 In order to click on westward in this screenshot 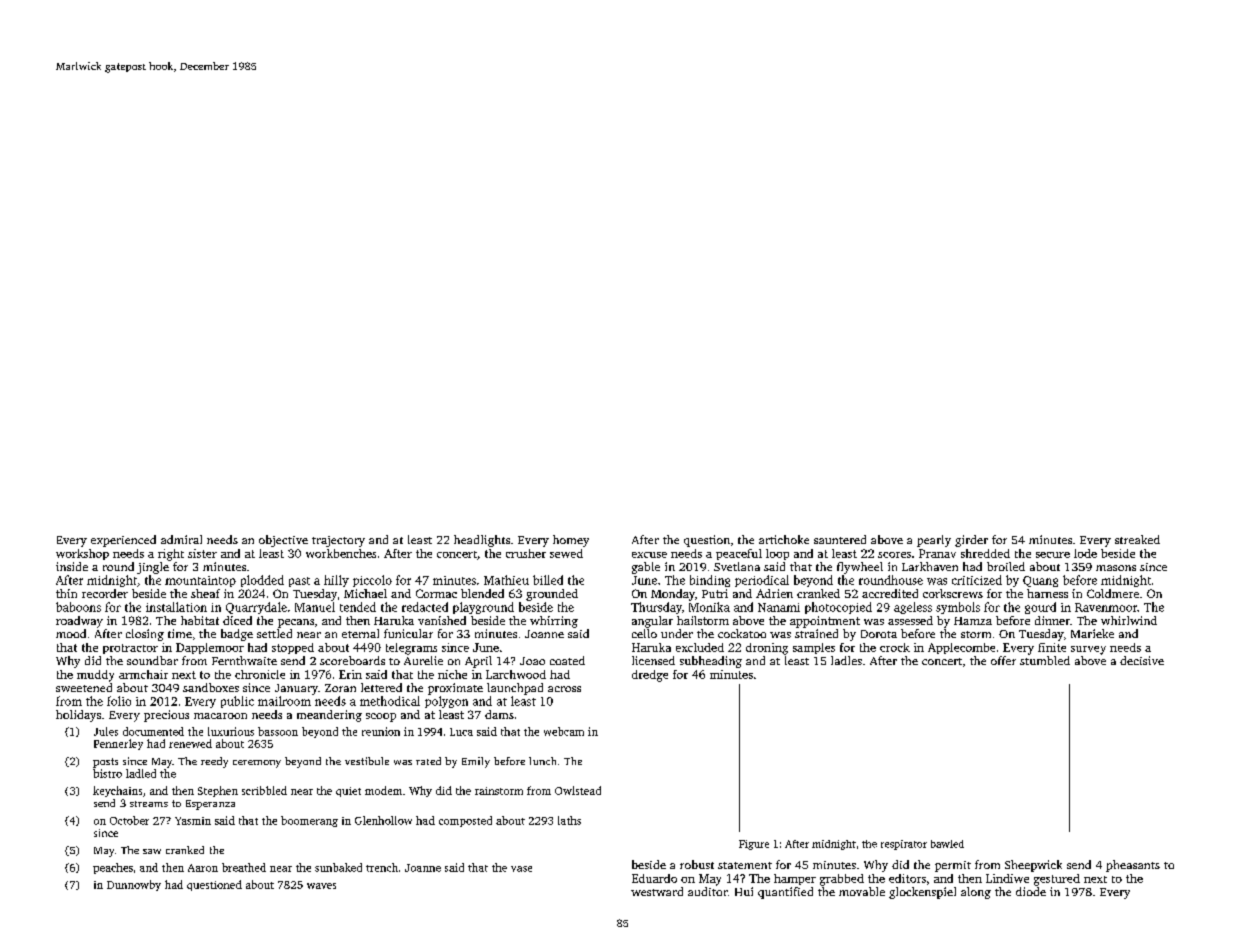, I will do `click(657, 891)`.
